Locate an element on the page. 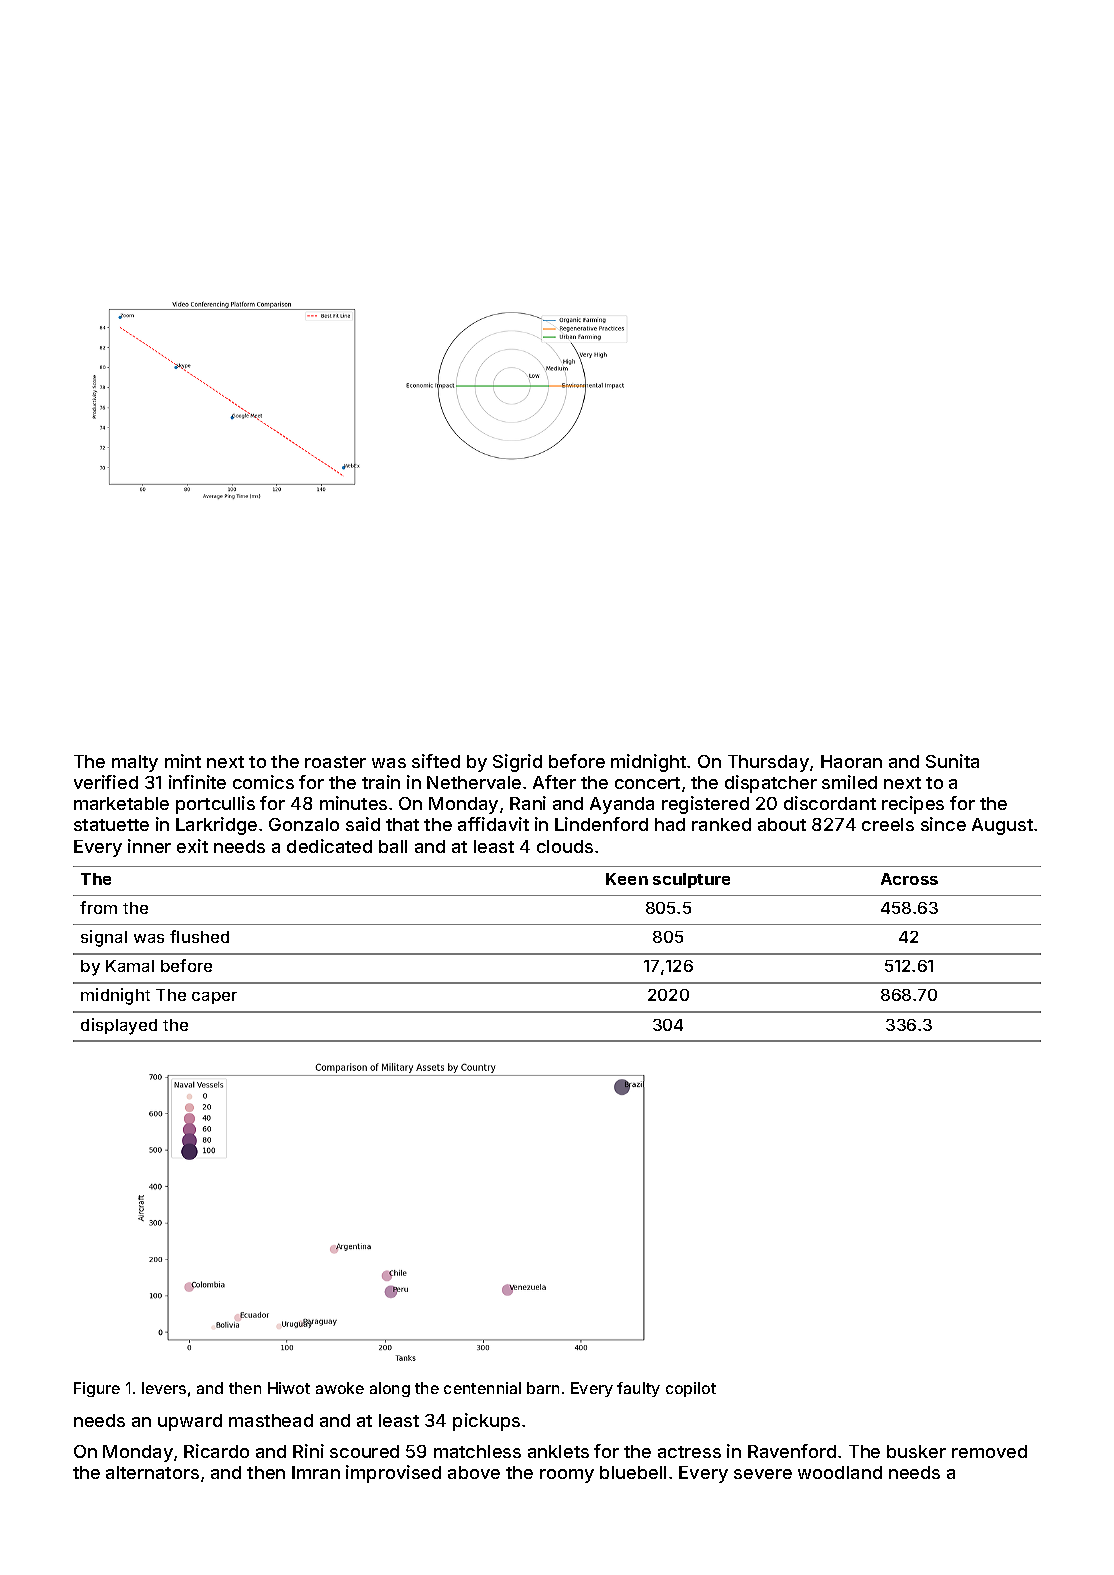  Ravenford is located at coordinates (792, 1451).
